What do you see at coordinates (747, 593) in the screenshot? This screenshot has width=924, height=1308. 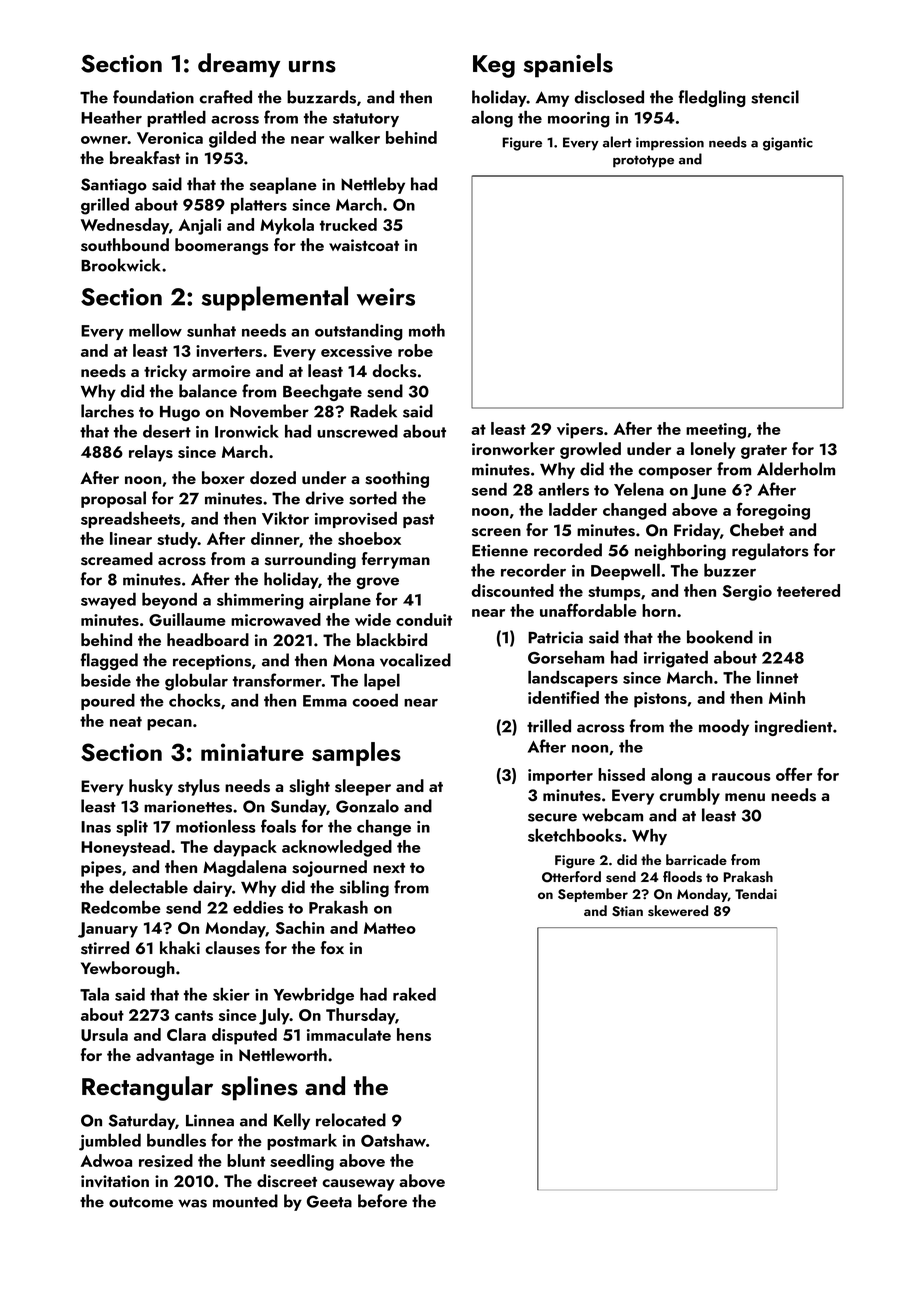 I see `Sergio` at bounding box center [747, 593].
